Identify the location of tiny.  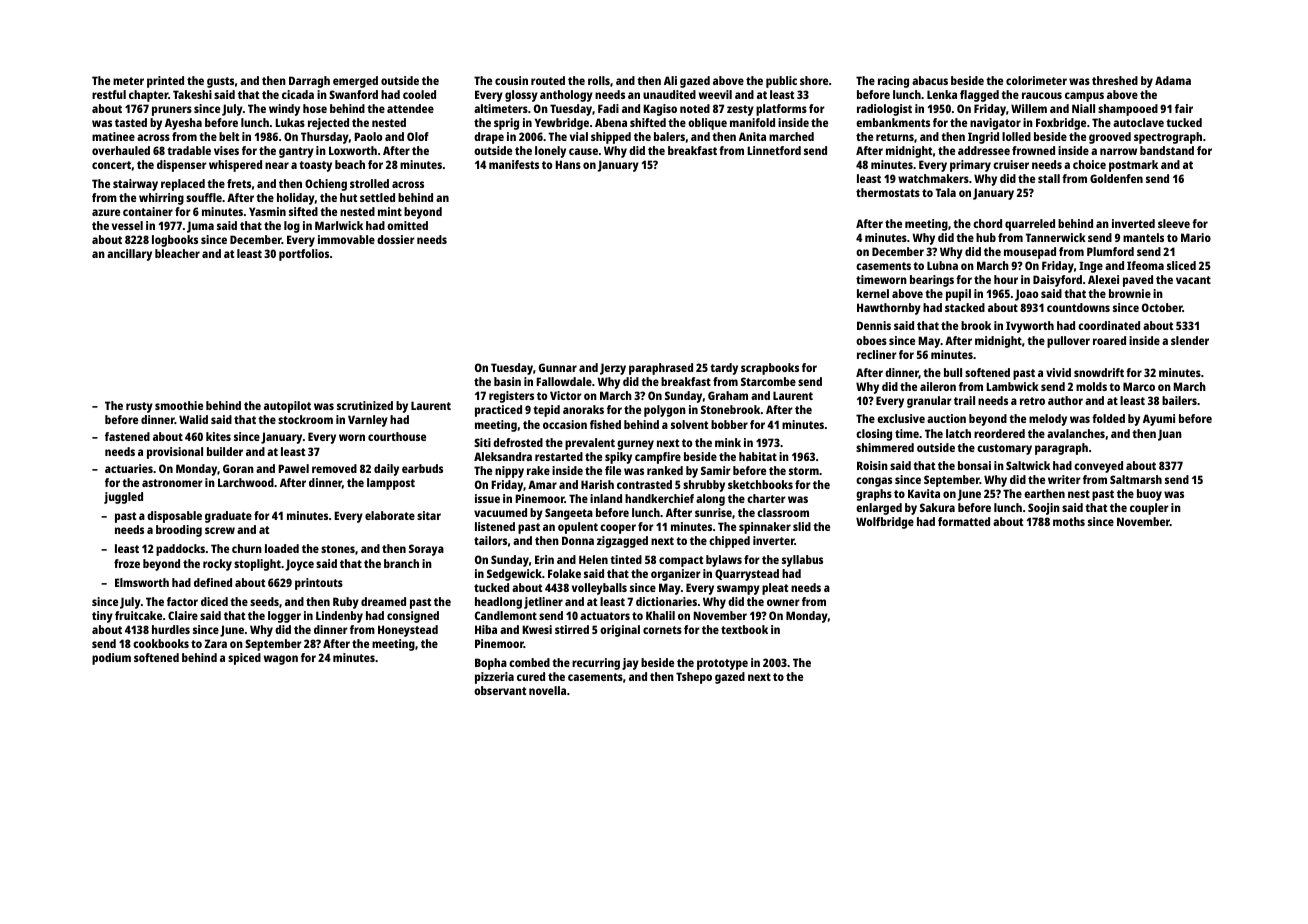
(102, 617).
